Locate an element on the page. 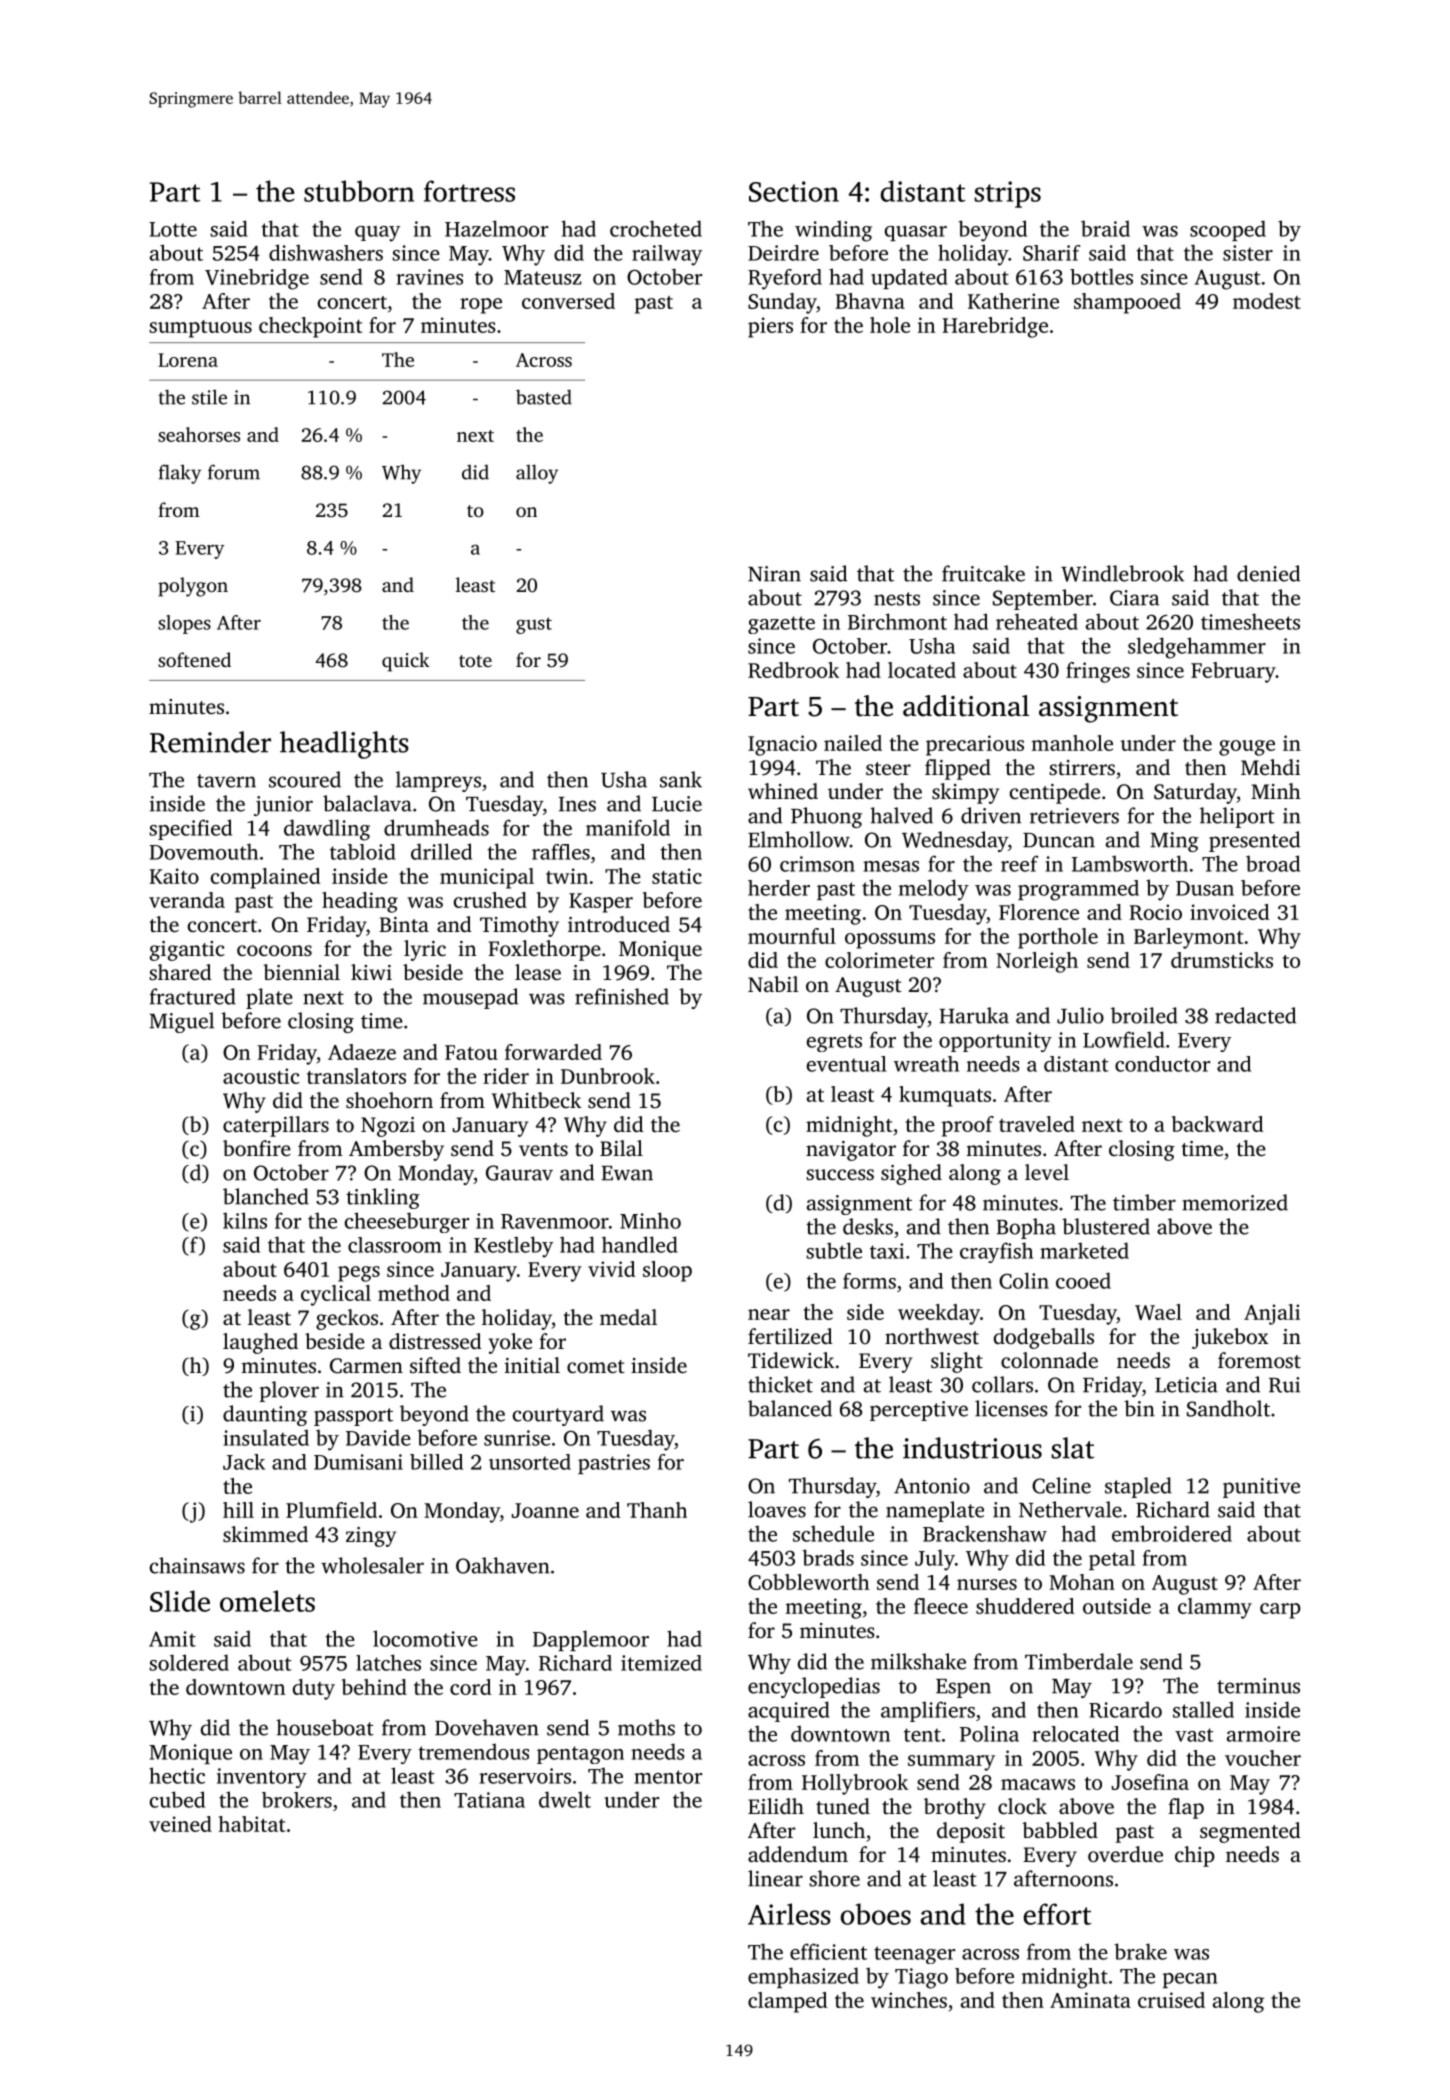  brokers is located at coordinates (297, 1800).
